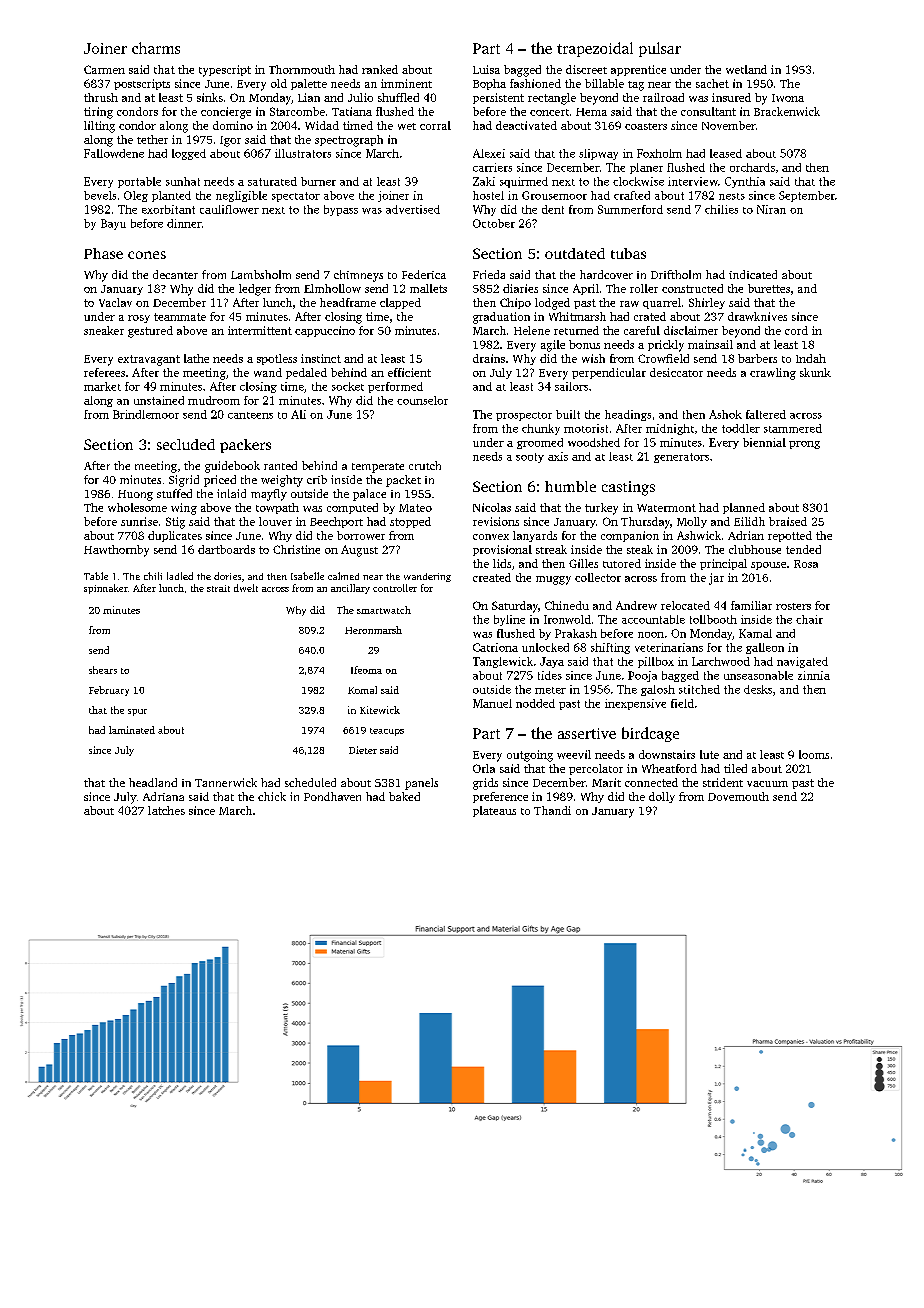 The width and height of the screenshot is (924, 1308). Describe the element at coordinates (486, 69) in the screenshot. I see `Luisa` at that location.
